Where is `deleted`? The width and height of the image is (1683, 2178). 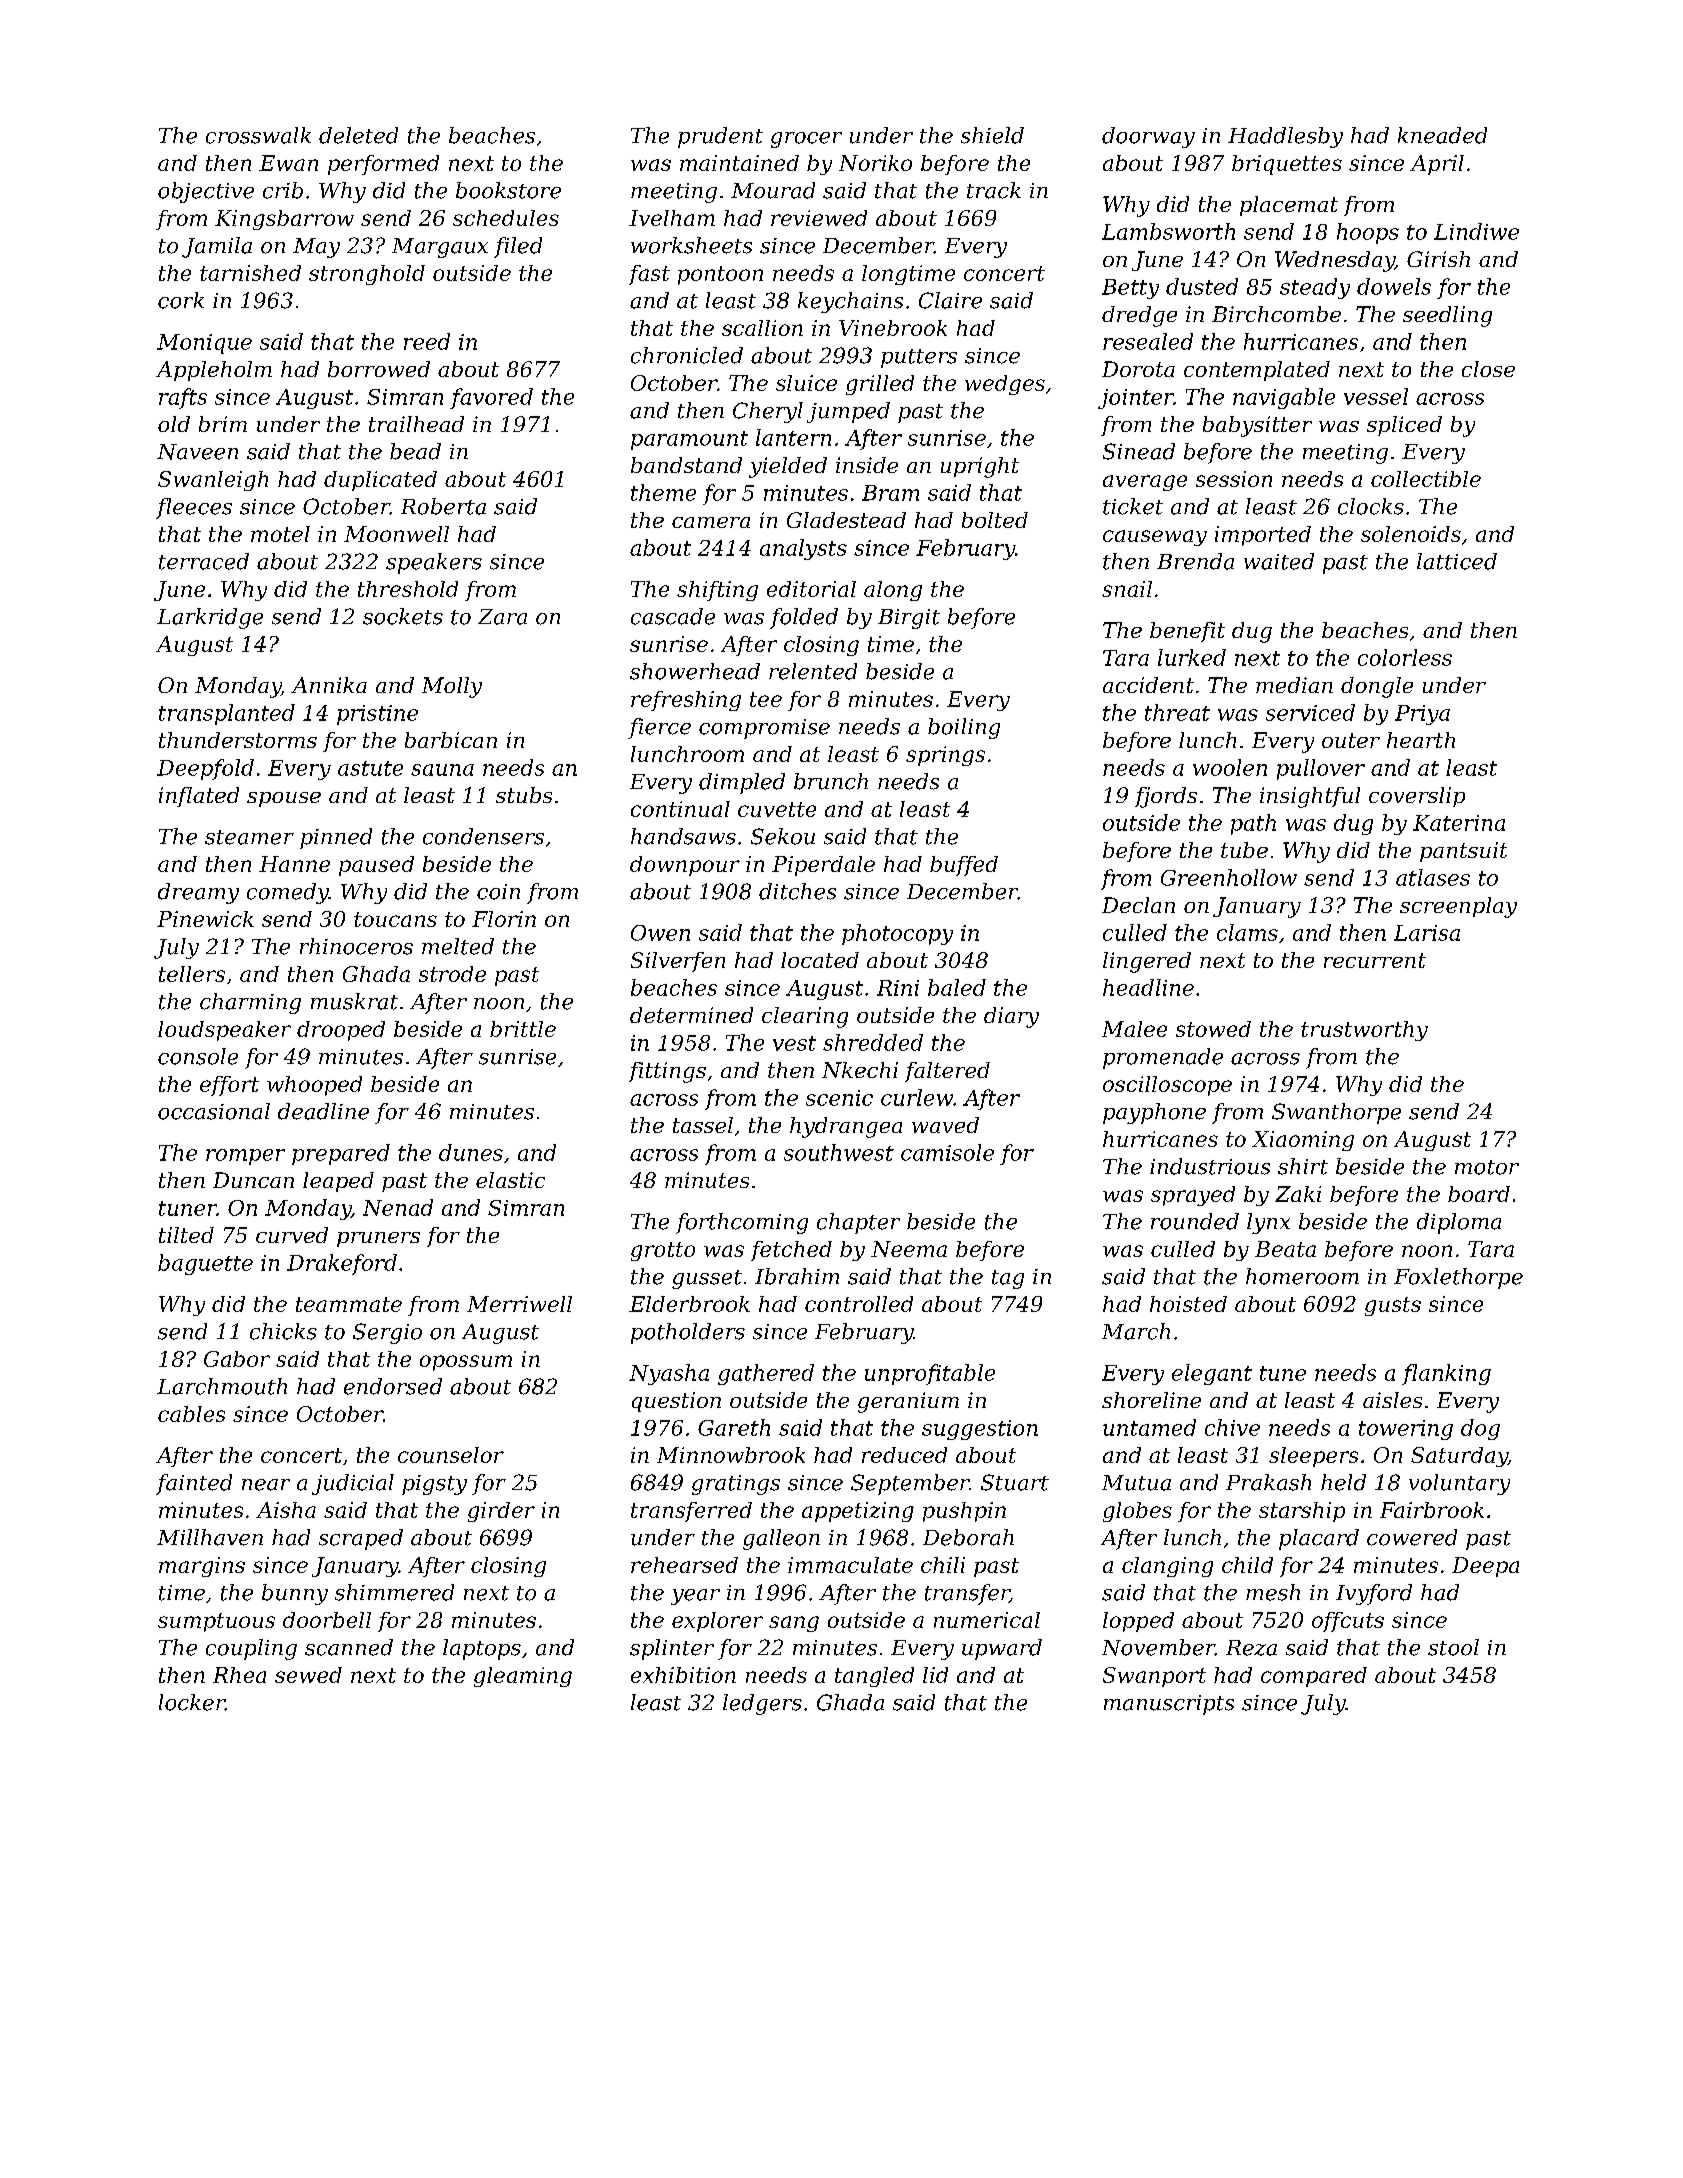 deleted is located at coordinates (358, 135).
